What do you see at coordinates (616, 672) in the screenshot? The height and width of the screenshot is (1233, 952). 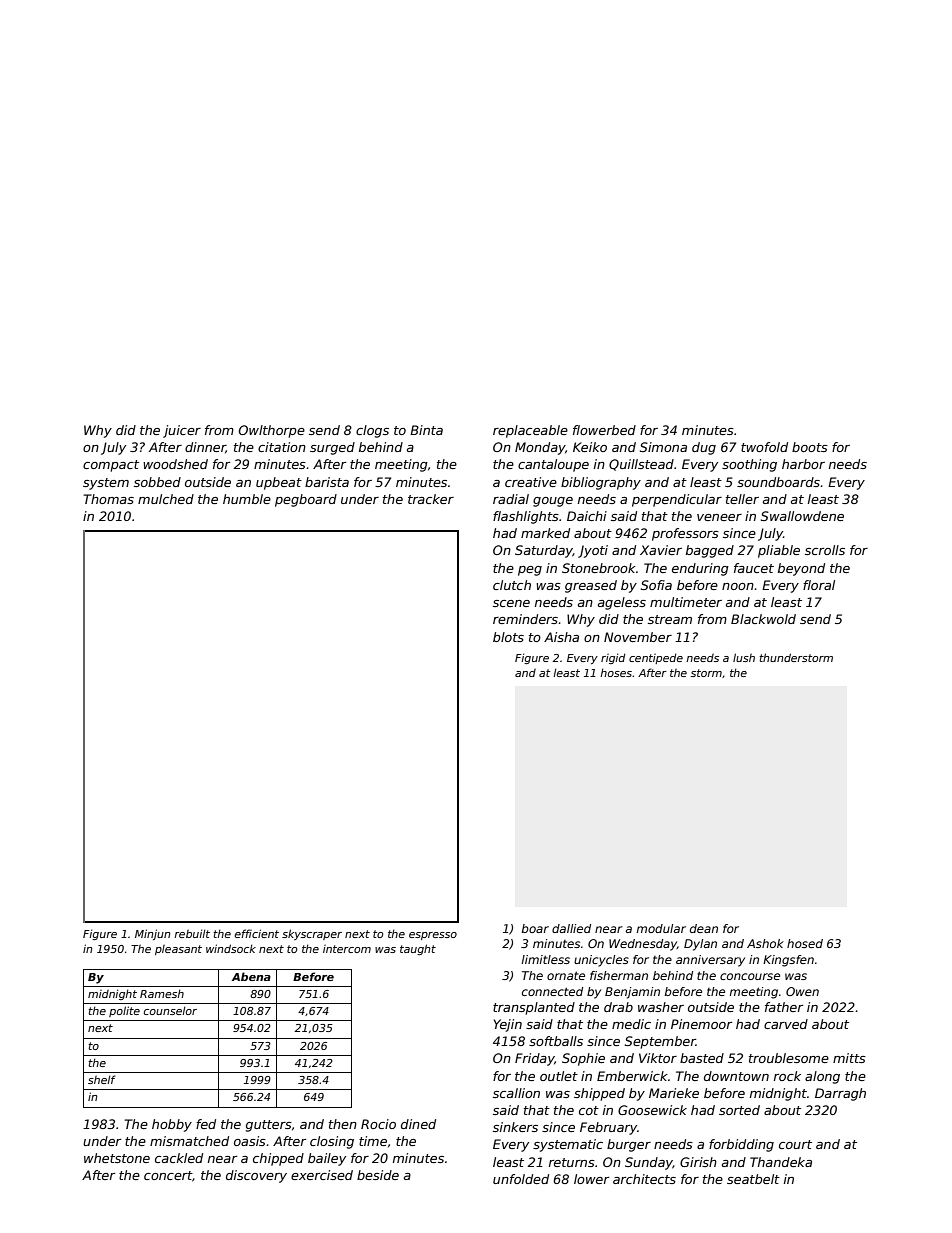 I see `hoses` at bounding box center [616, 672].
